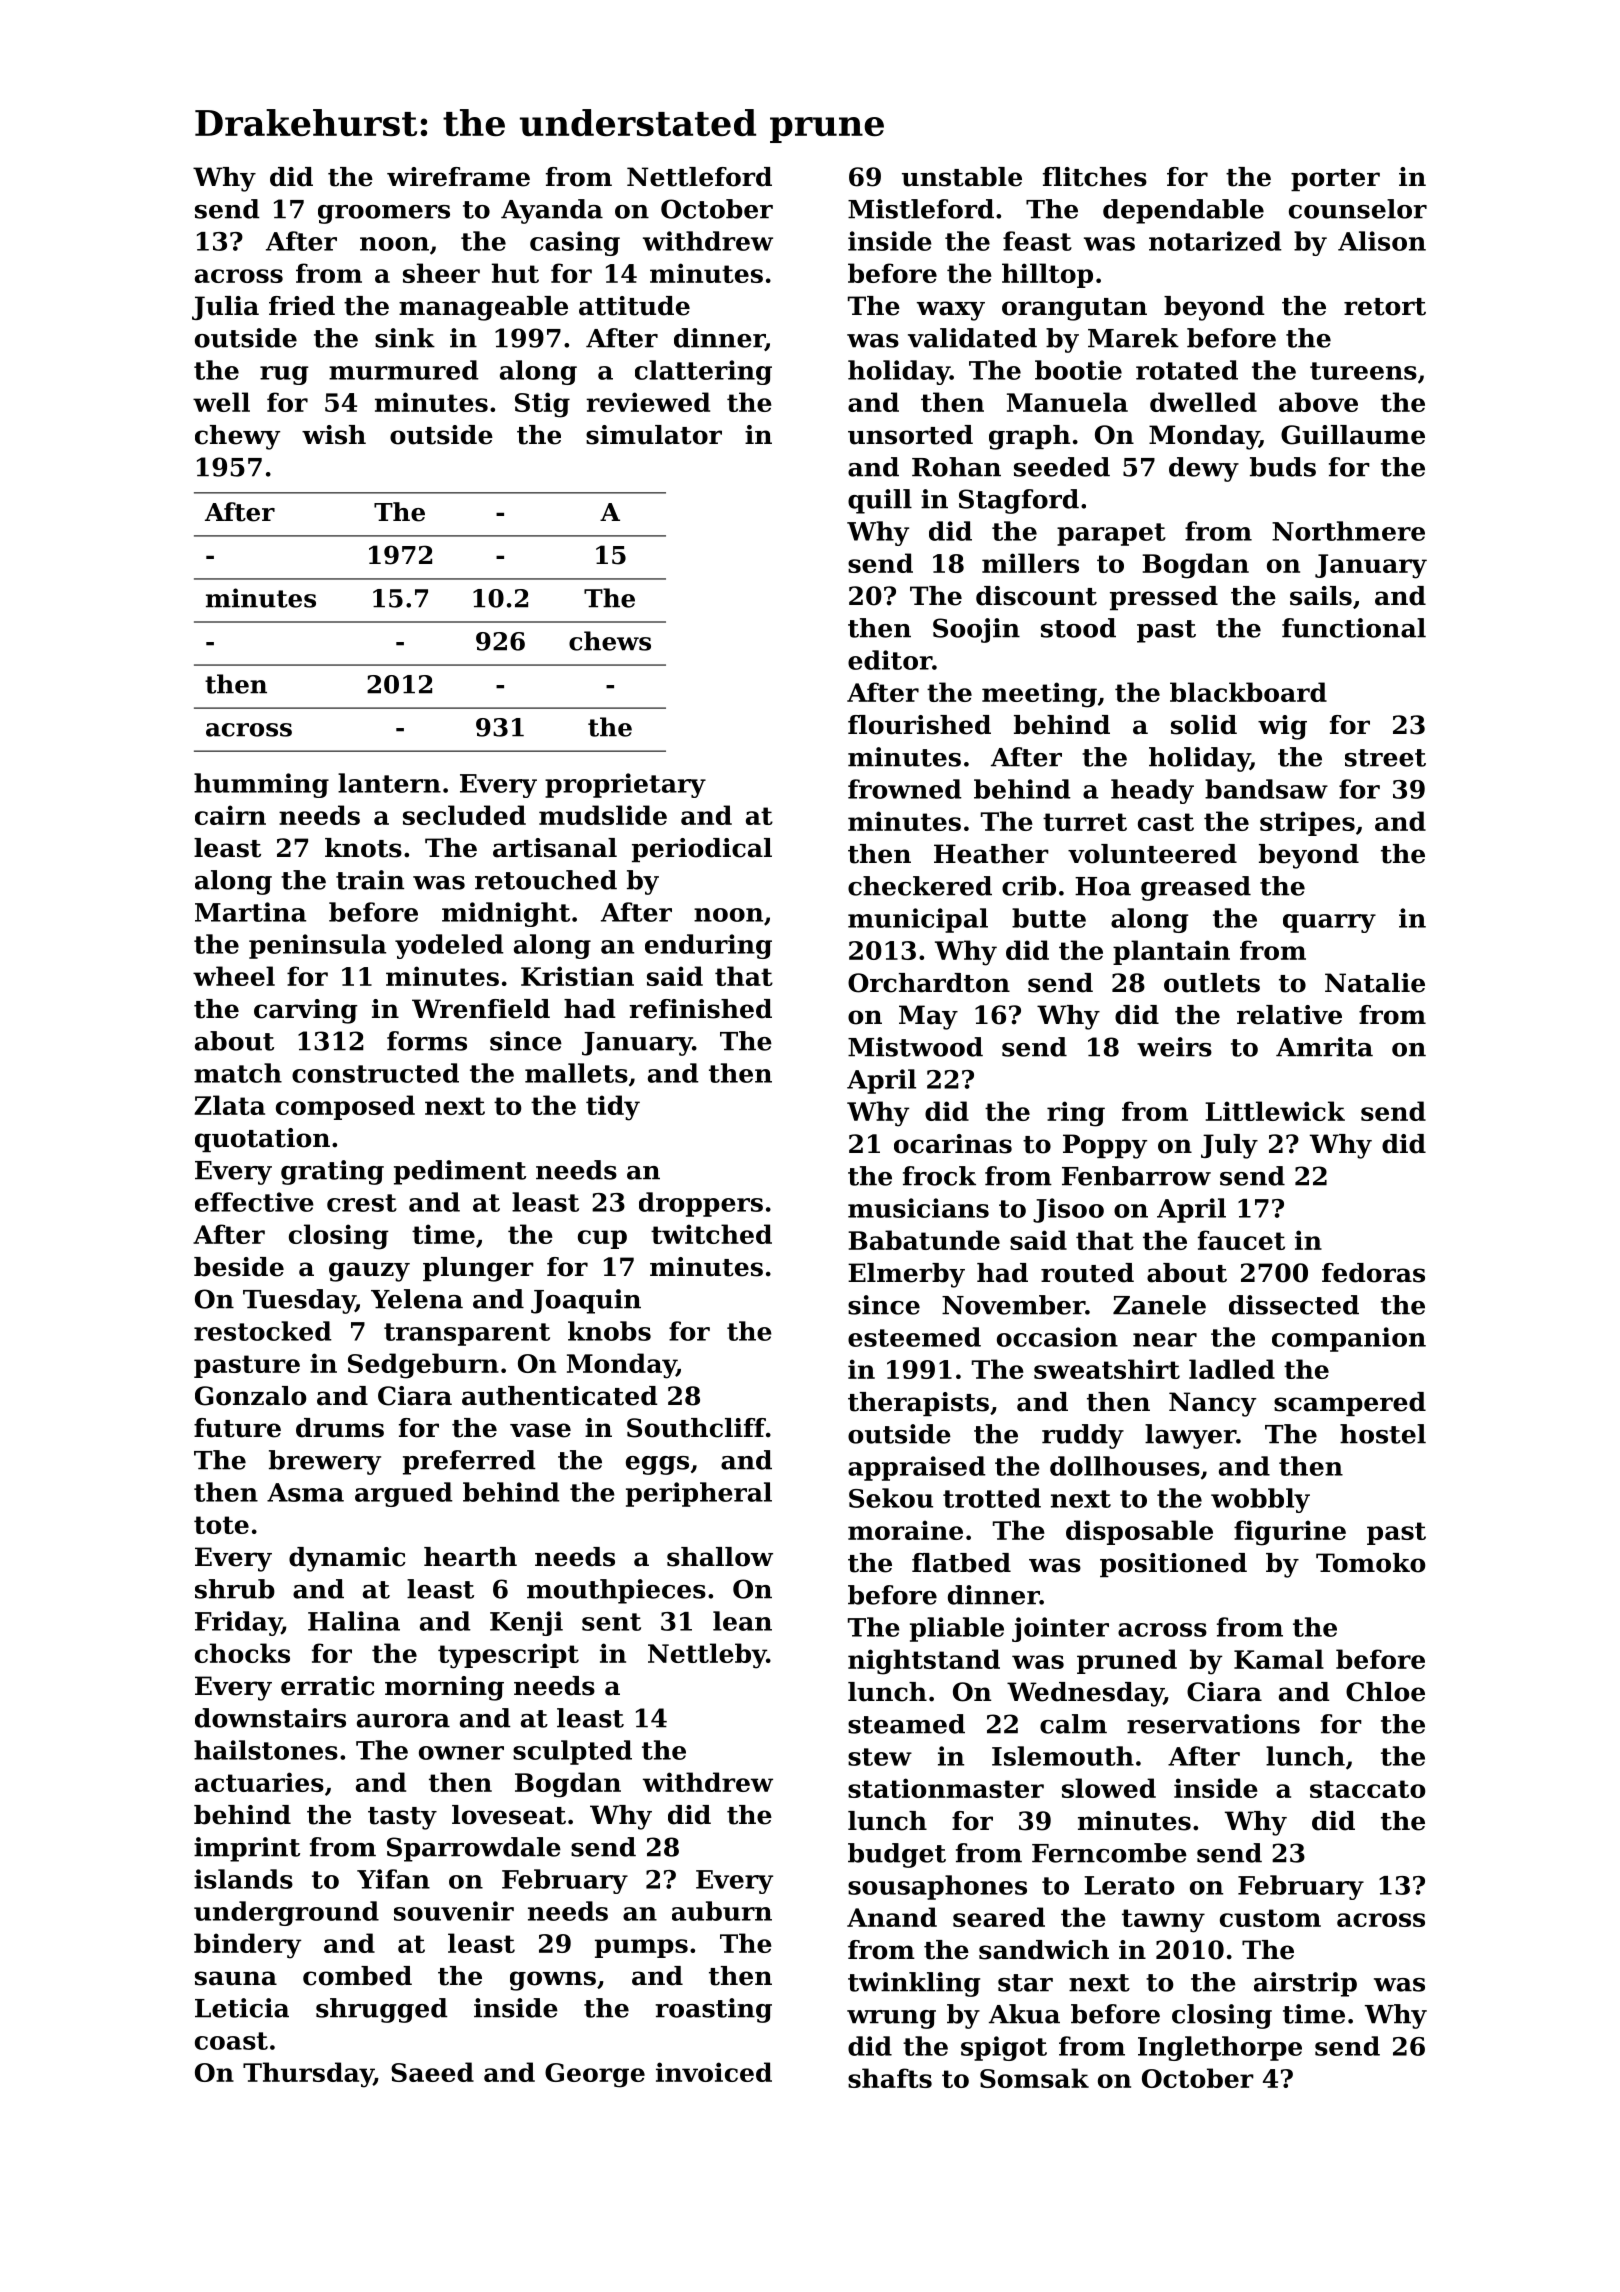 The height and width of the page is (2292, 1620). What do you see at coordinates (1371, 1563) in the page?
I see `Tomoko` at bounding box center [1371, 1563].
